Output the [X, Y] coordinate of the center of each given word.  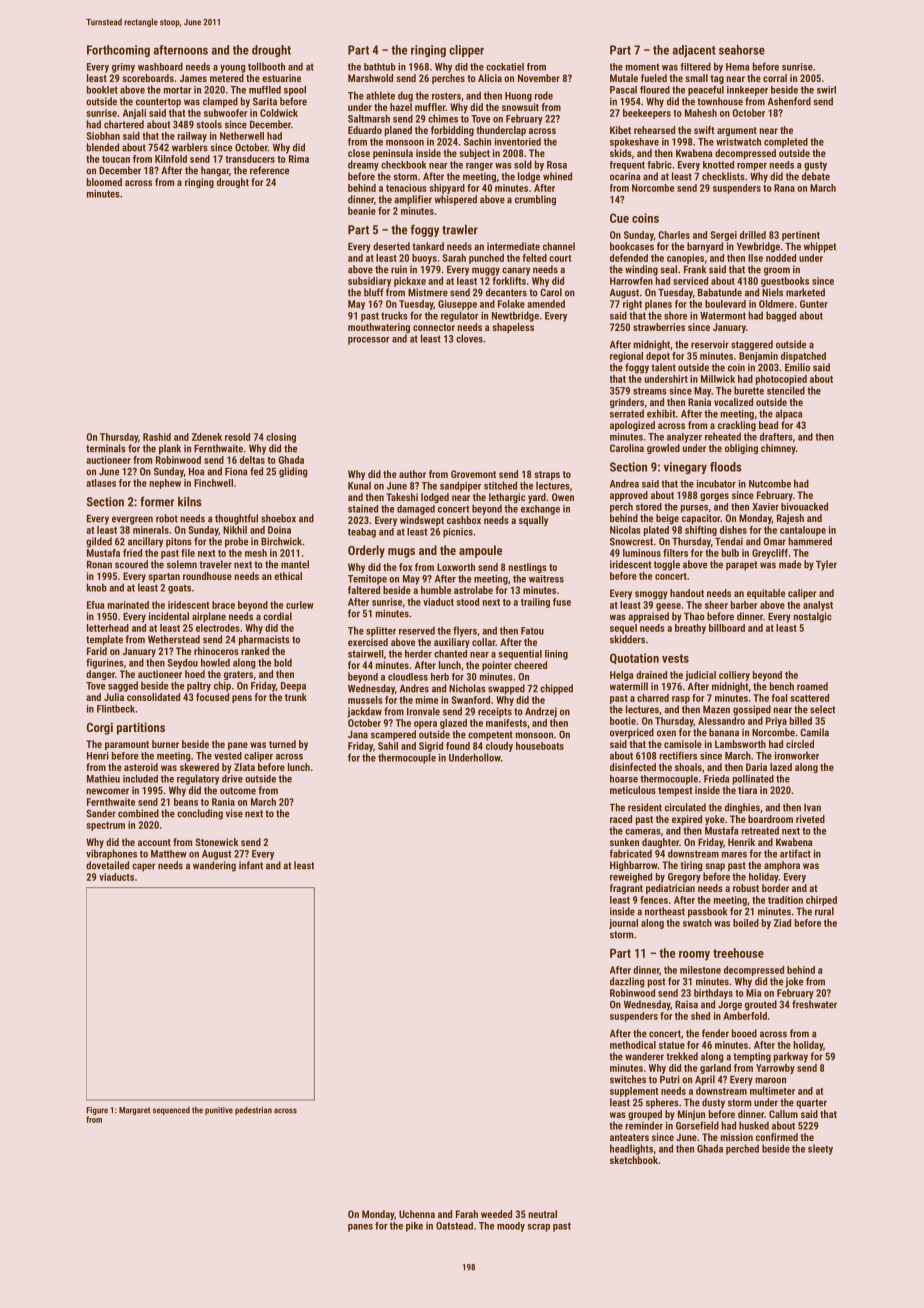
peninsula [393, 154]
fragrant [626, 889]
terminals [106, 448]
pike [414, 1227]
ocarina [625, 176]
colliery [734, 676]
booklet [102, 90]
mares [734, 855]
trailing [535, 603]
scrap [538, 1228]
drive [232, 779]
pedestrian [253, 1111]
